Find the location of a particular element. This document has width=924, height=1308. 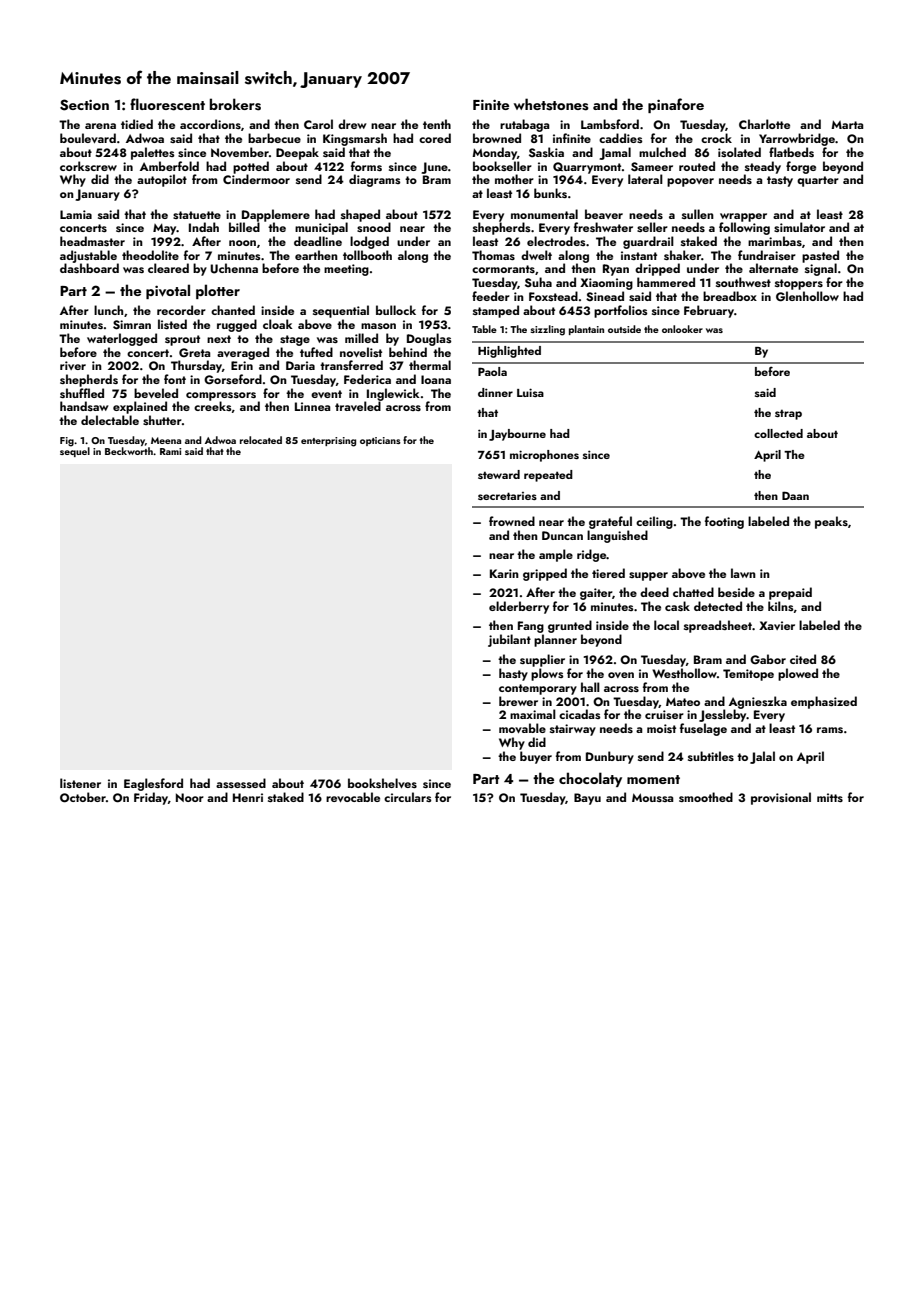

Karin is located at coordinates (504, 573).
